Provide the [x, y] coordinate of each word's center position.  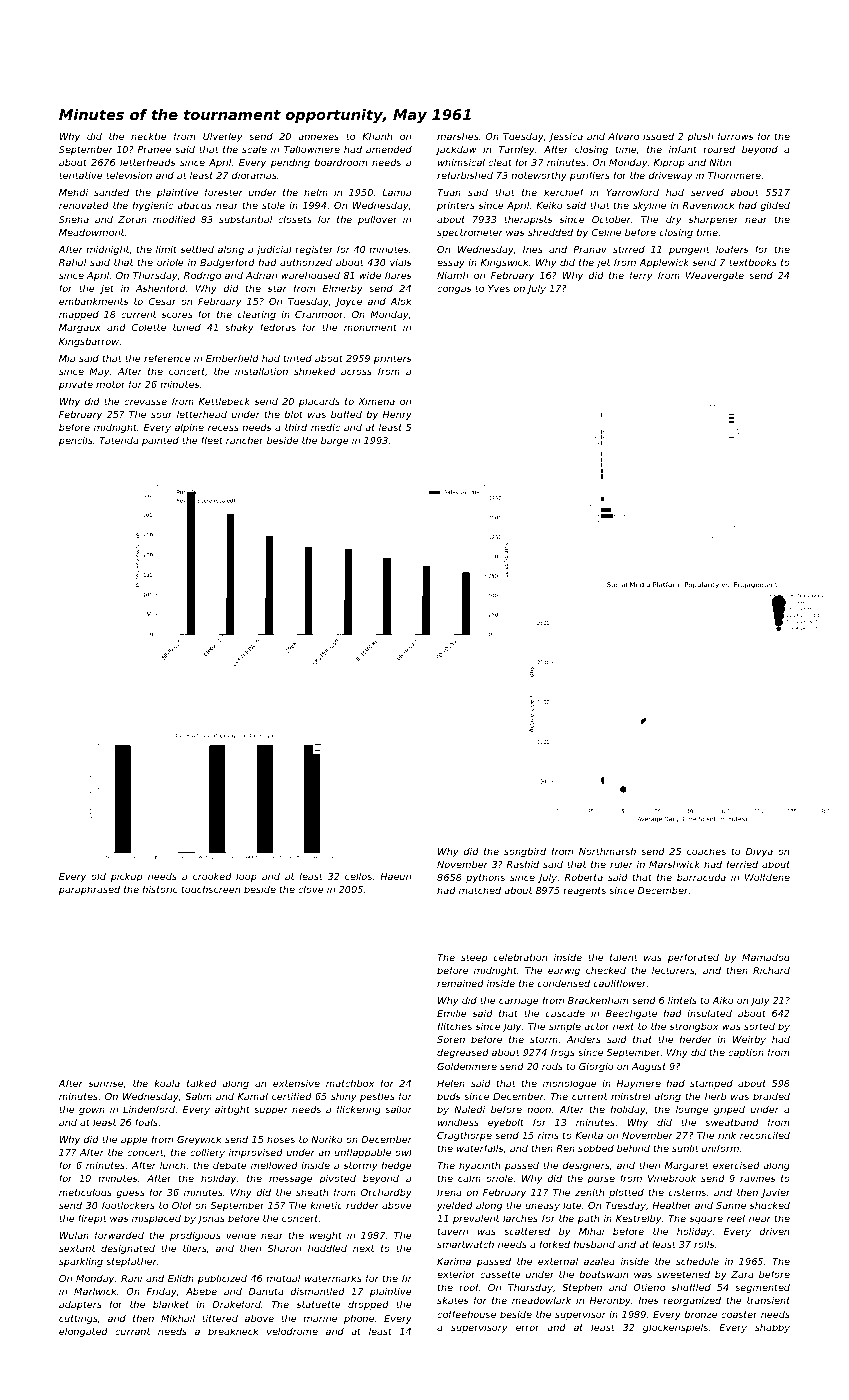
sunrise [105, 1083]
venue [241, 1236]
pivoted [337, 1179]
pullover [378, 220]
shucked [769, 1205]
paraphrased [89, 890]
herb [715, 1096]
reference [167, 358]
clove [311, 889]
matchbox [350, 1083]
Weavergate [715, 276]
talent [624, 957]
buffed [346, 414]
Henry [397, 415]
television [129, 175]
